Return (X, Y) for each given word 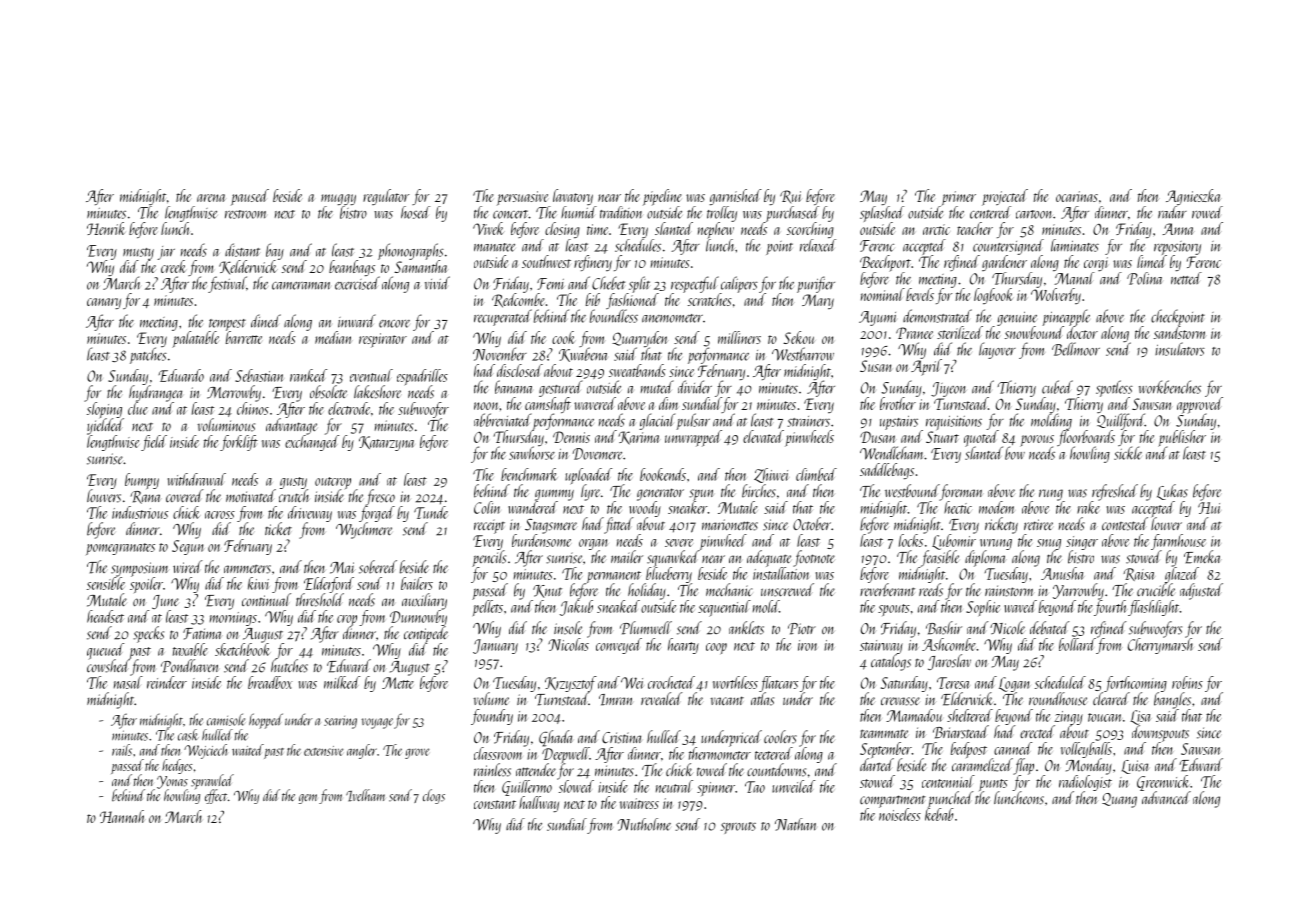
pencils (489, 558)
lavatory (573, 197)
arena (211, 198)
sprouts (738, 828)
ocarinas (1077, 196)
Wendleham (892, 453)
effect (216, 796)
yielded (105, 427)
